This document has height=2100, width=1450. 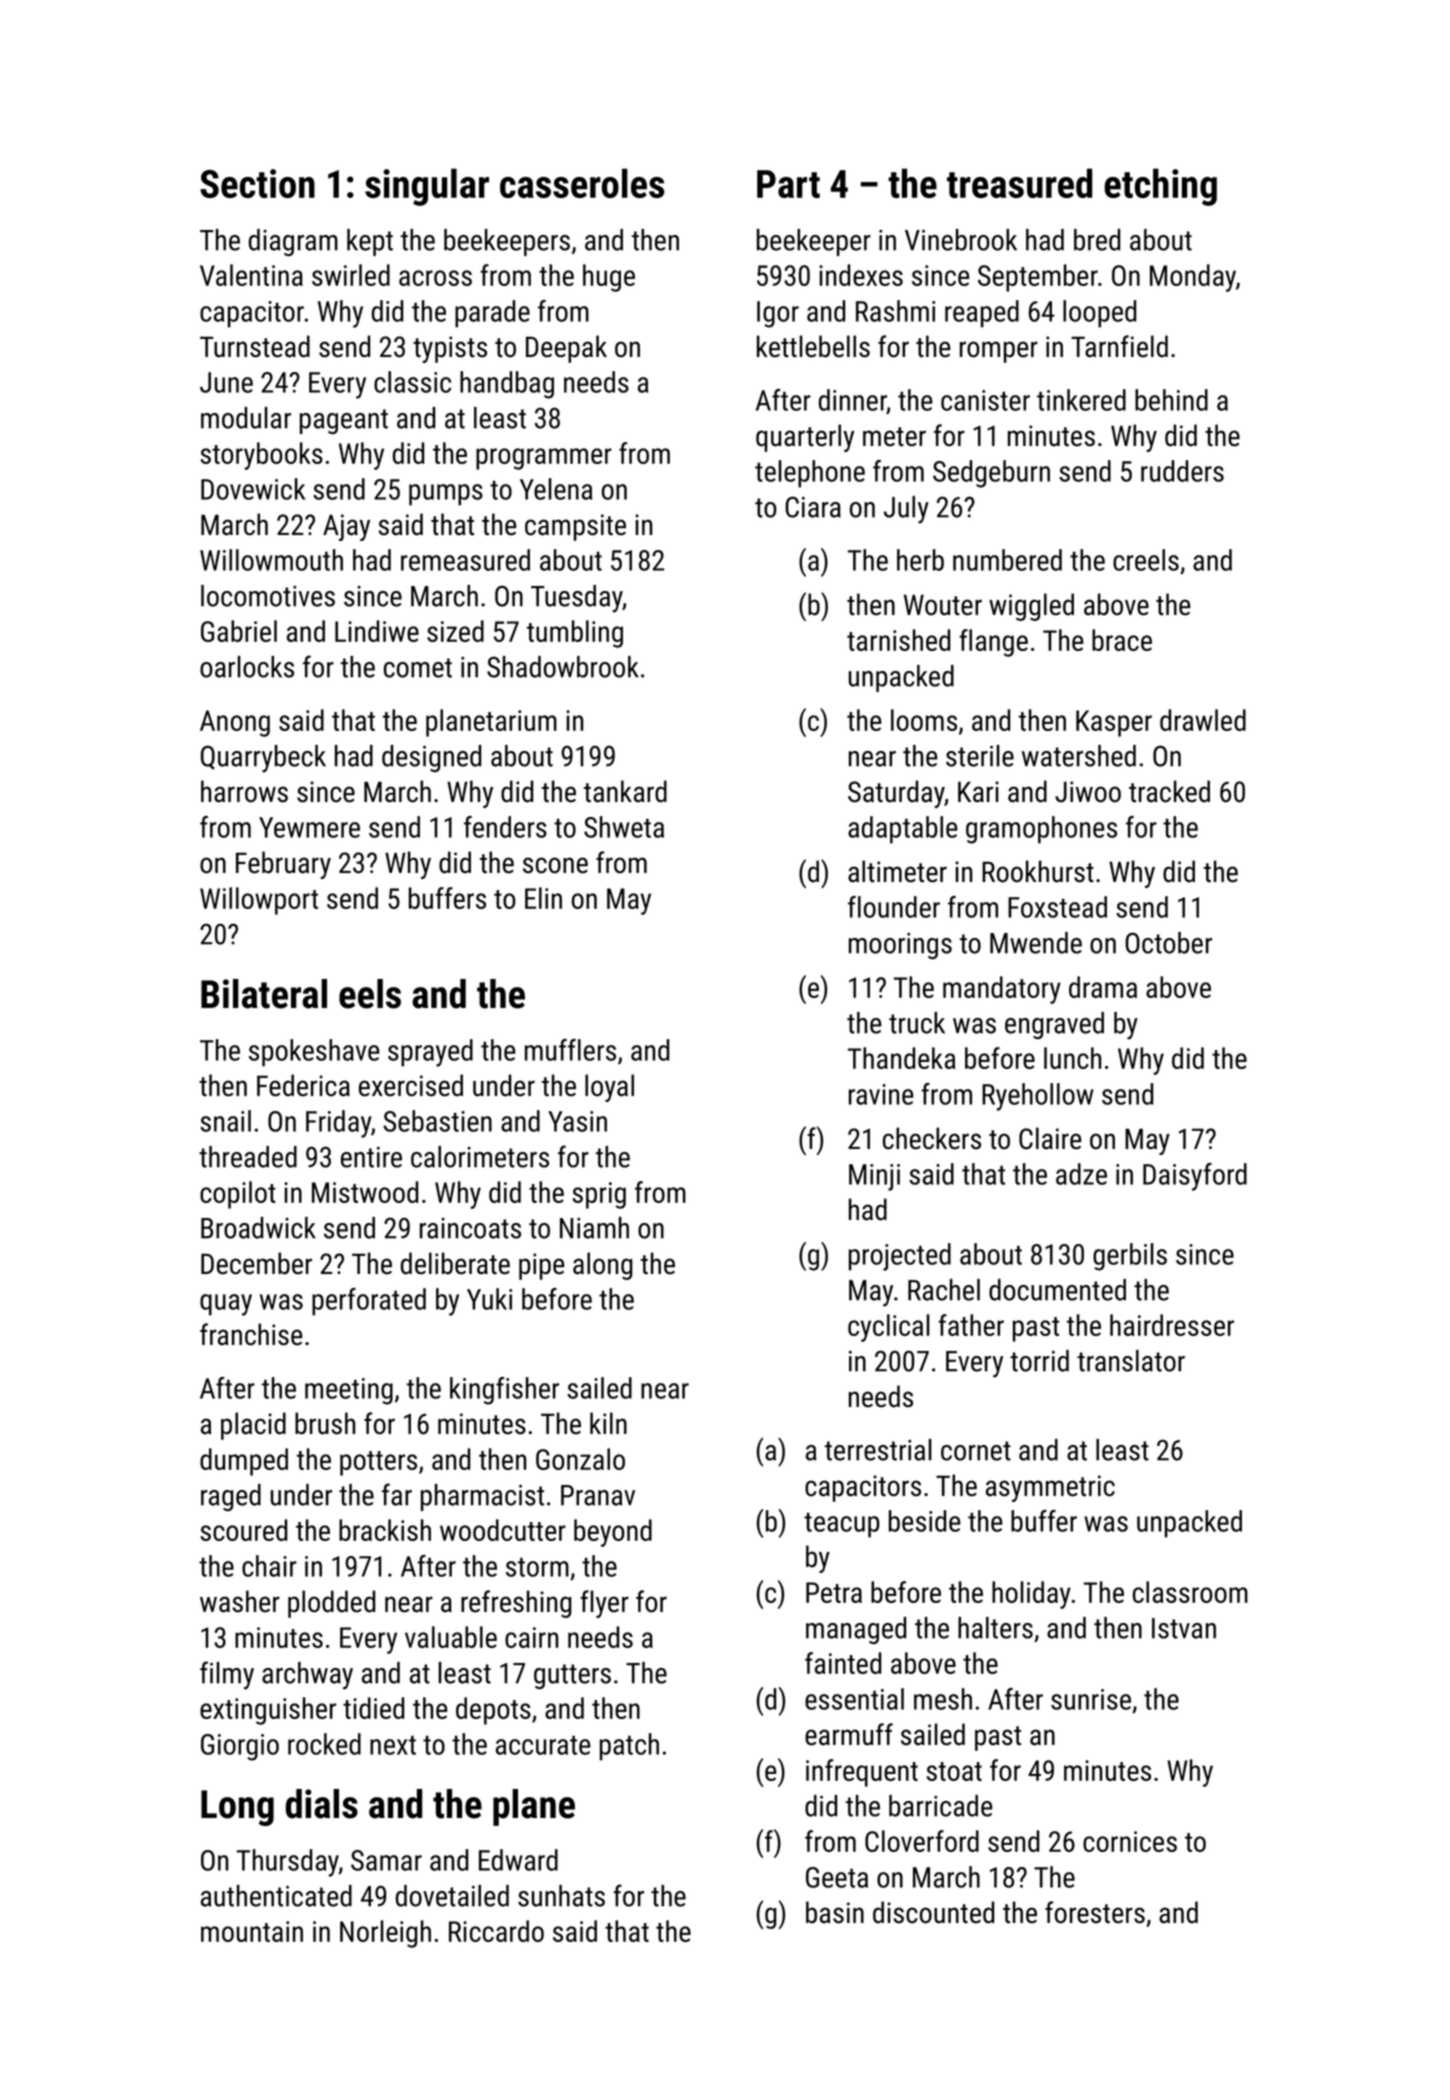 I want to click on drama, so click(x=1103, y=987).
